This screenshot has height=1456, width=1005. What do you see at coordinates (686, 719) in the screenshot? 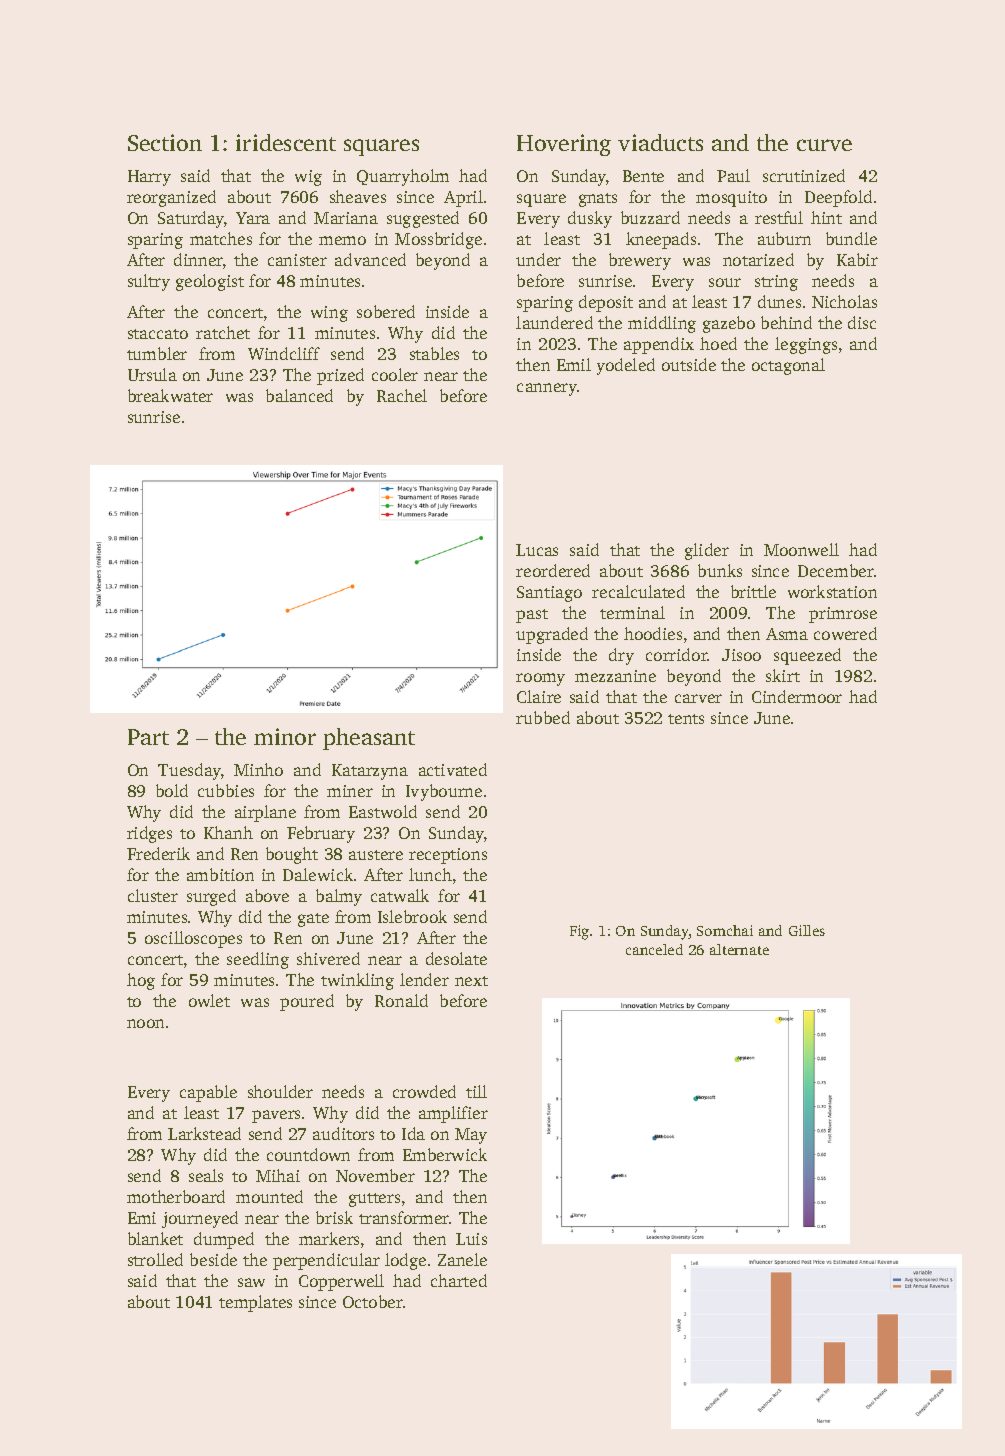
I see `tents` at bounding box center [686, 719].
